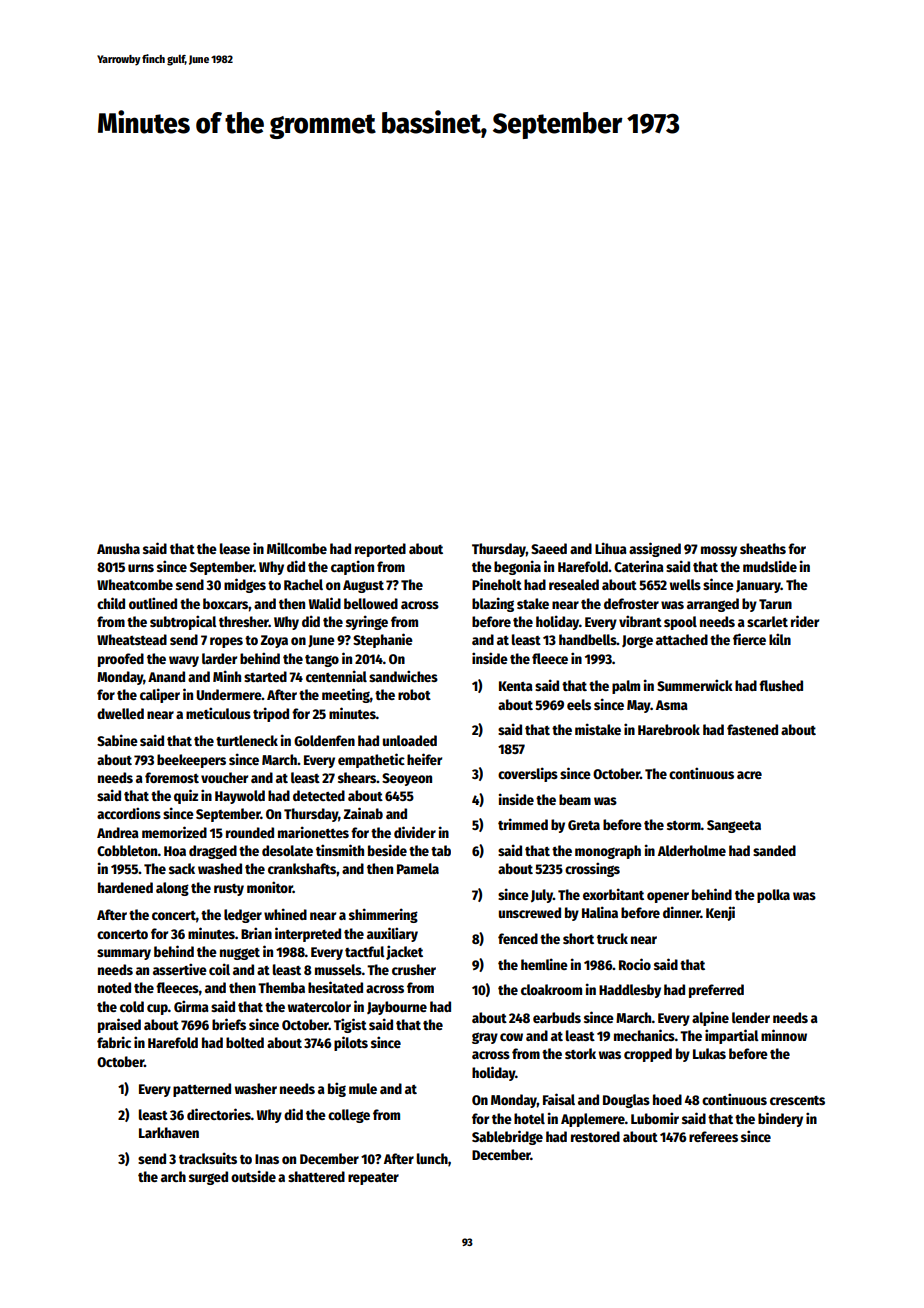 The width and height of the screenshot is (924, 1308). I want to click on mossy, so click(719, 551).
